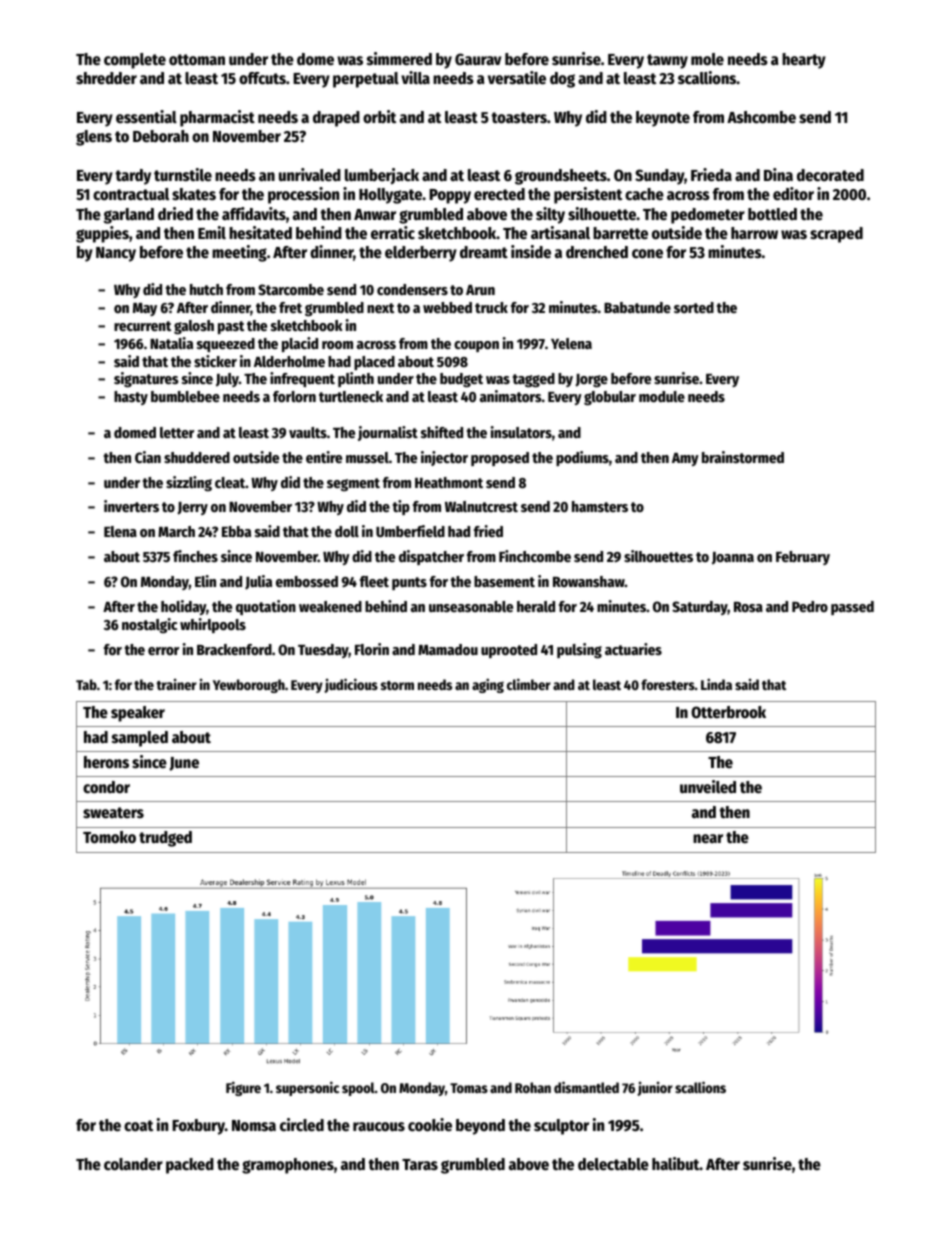 This image has height=1233, width=952. Describe the element at coordinates (517, 78) in the image. I see `versatile` at that location.
